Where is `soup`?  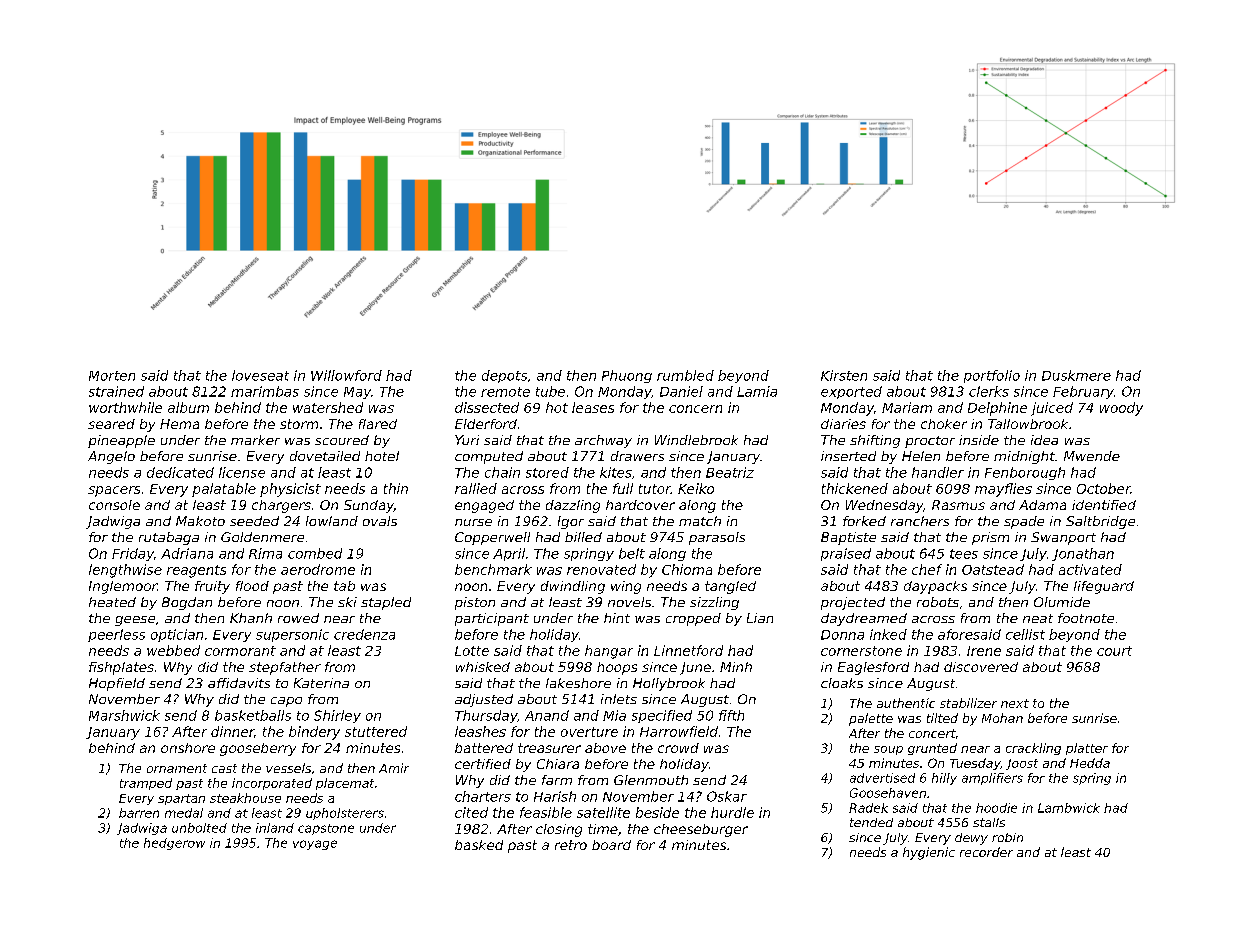 soup is located at coordinates (888, 750).
